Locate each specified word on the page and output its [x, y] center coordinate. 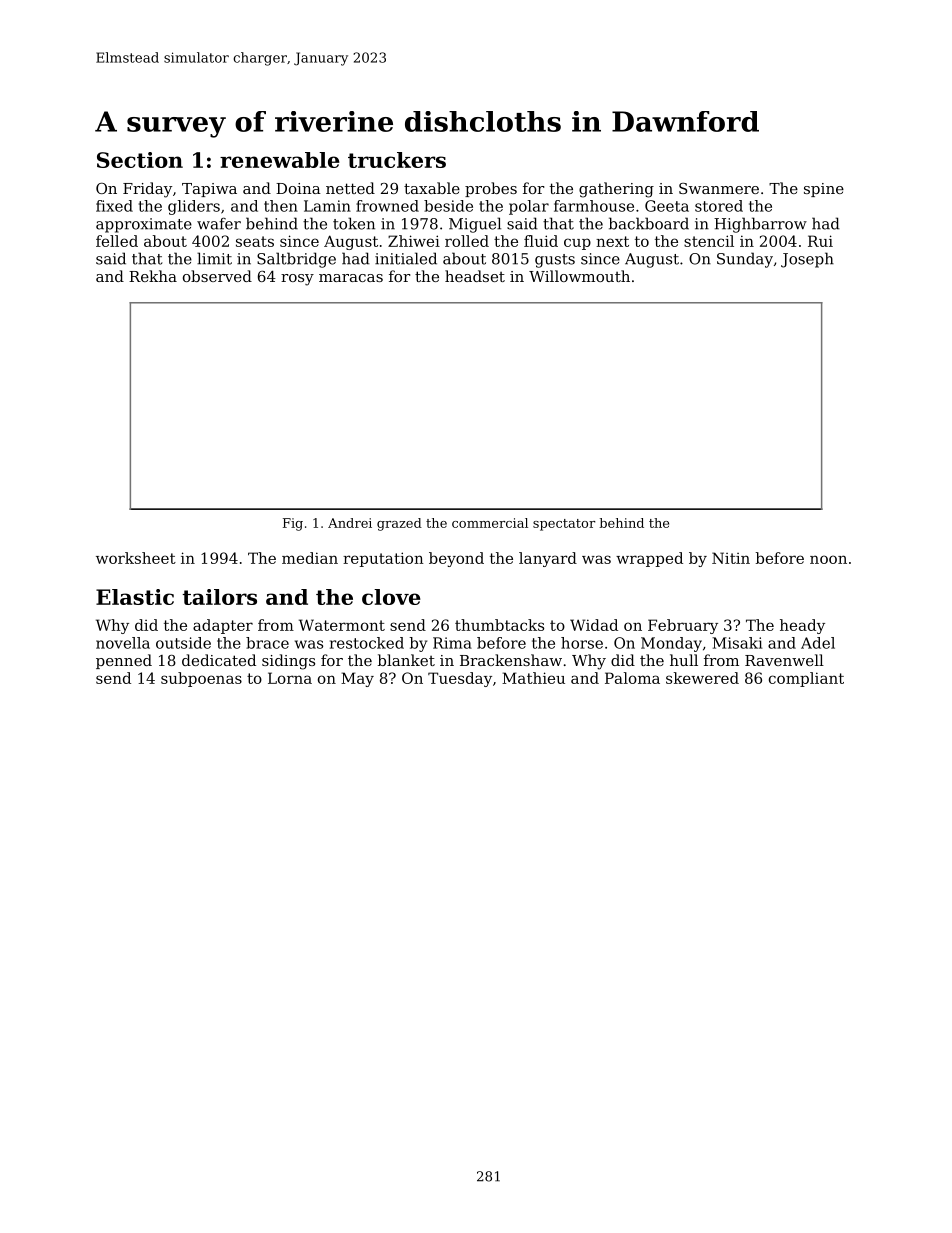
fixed [114, 206]
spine [824, 190]
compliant [806, 679]
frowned [387, 206]
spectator [564, 525]
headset [475, 276]
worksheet [136, 558]
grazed [399, 524]
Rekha [153, 276]
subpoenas [201, 679]
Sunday [745, 260]
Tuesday [460, 679]
